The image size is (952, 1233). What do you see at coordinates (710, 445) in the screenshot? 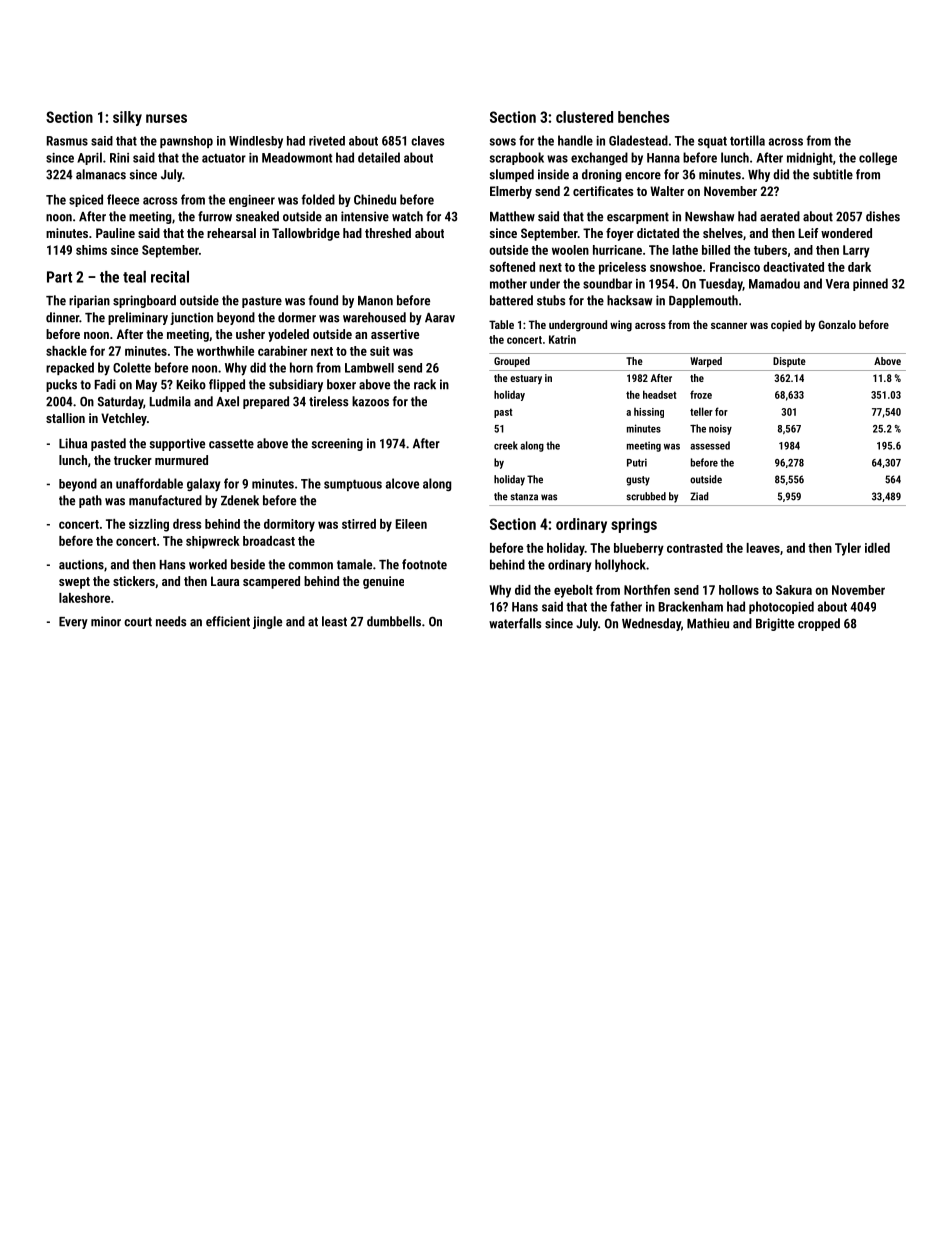
I see `assessed` at bounding box center [710, 445].
